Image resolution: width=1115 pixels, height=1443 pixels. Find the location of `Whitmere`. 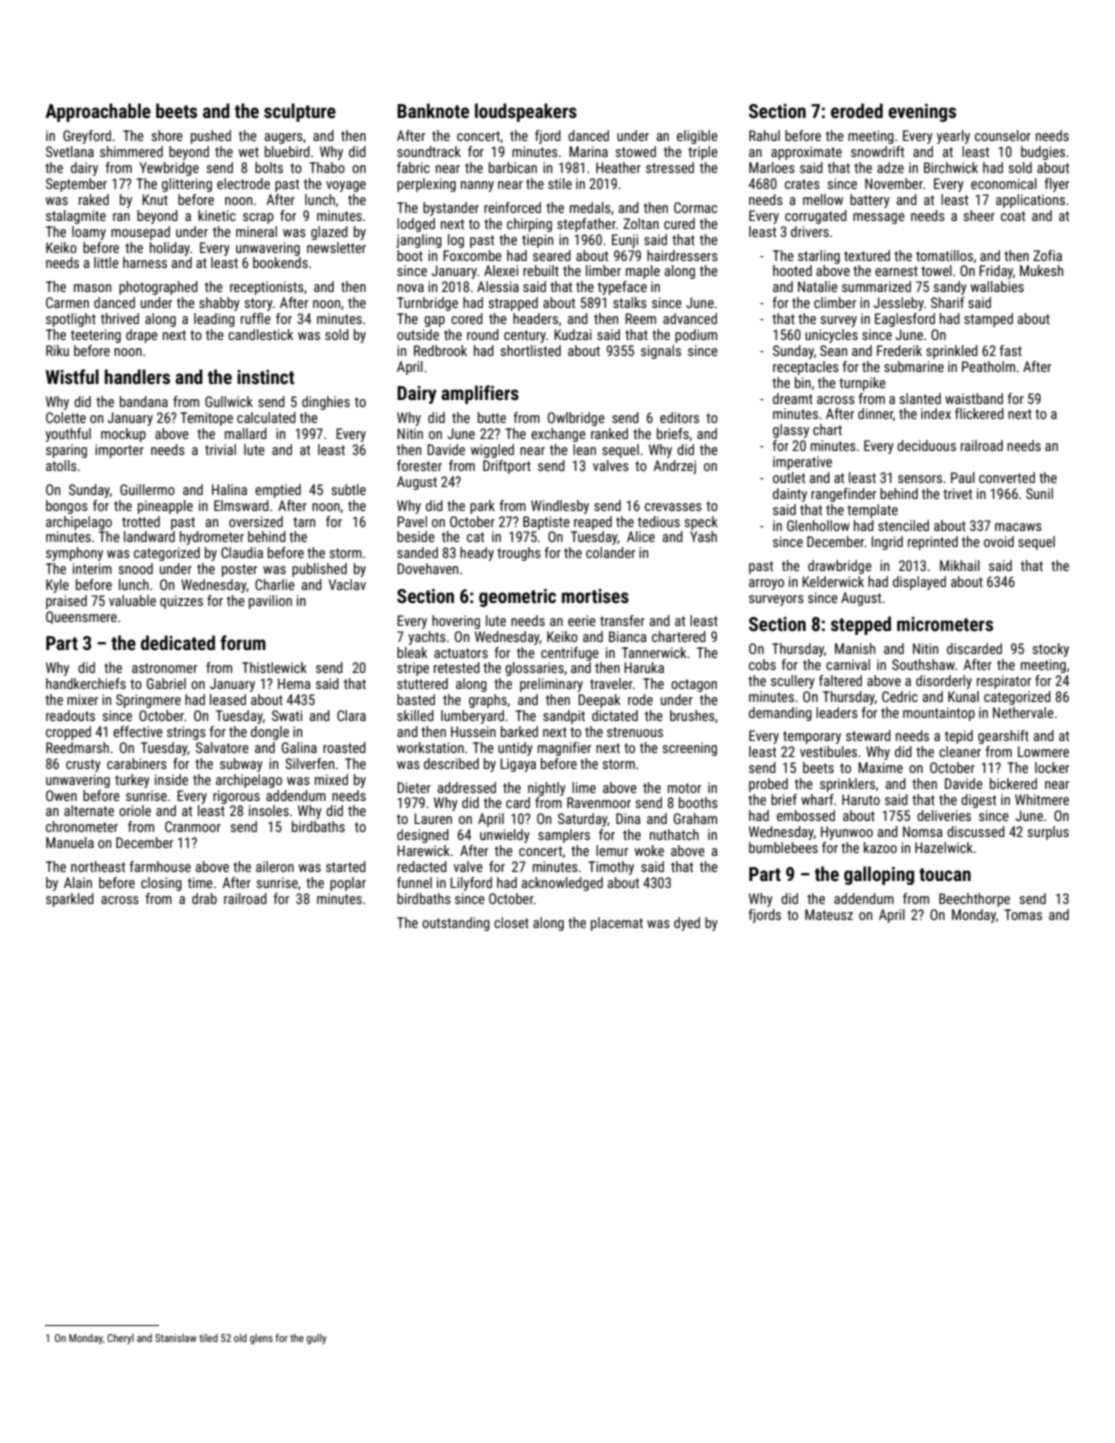

Whitmere is located at coordinates (1042, 799).
